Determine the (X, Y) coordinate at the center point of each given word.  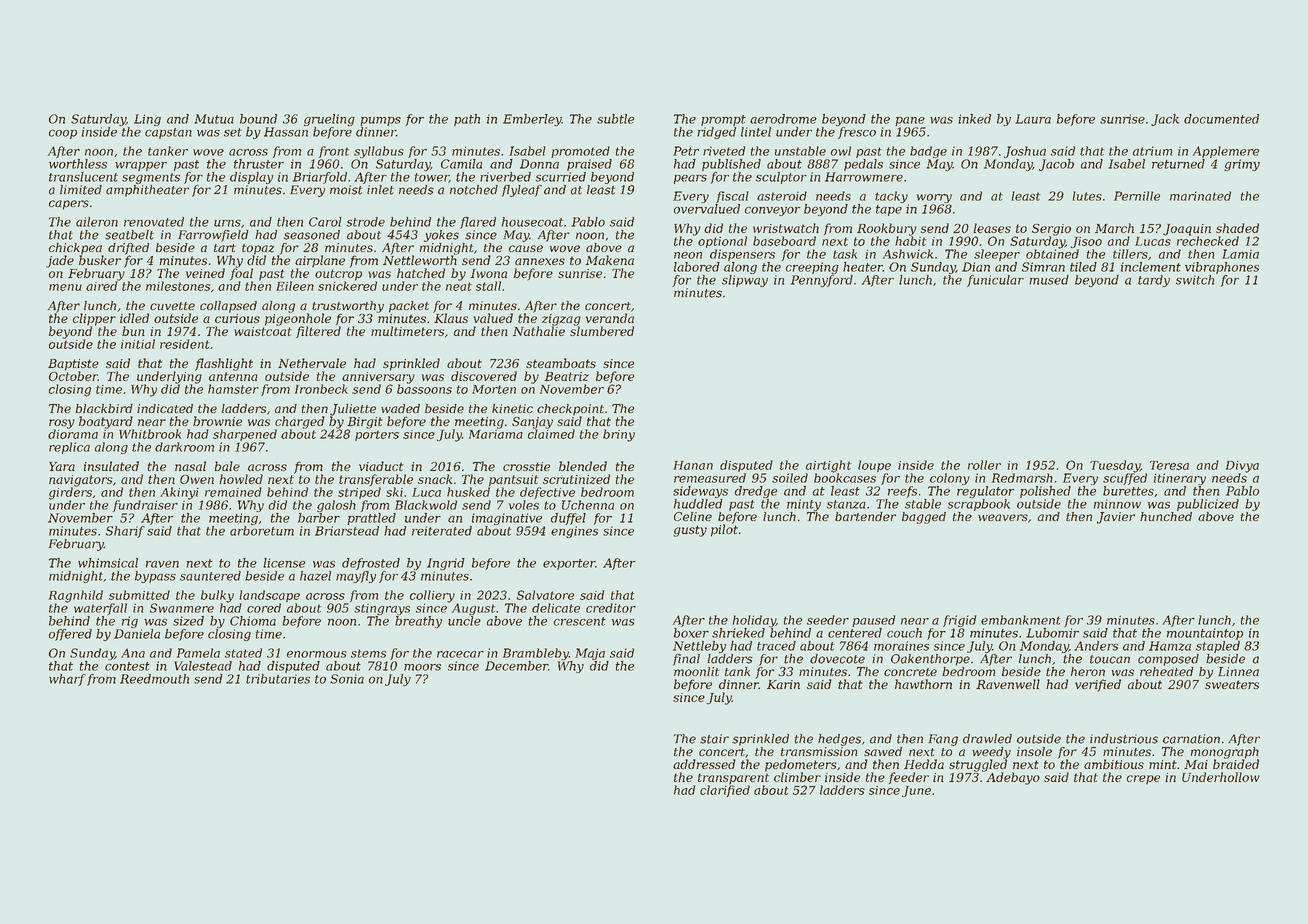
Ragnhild (76, 596)
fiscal (732, 197)
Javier (1116, 518)
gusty (690, 531)
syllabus (379, 152)
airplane (320, 261)
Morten (494, 389)
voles (524, 505)
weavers (1003, 517)
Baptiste (73, 365)
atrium (1152, 151)
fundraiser (145, 506)
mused (1049, 280)
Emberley (532, 120)
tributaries (278, 679)
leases (992, 228)
